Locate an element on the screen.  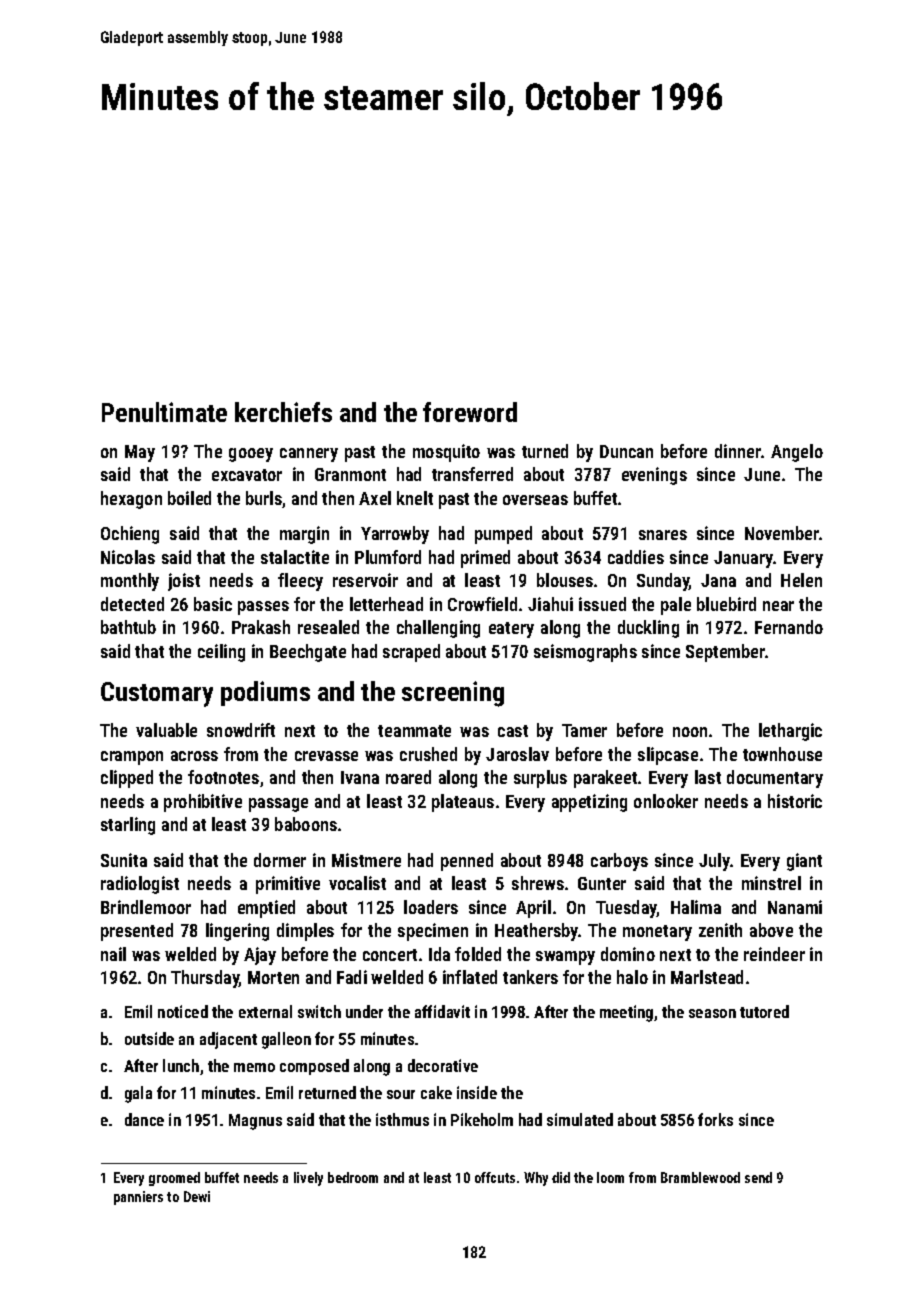
Sunday is located at coordinates (663, 582).
